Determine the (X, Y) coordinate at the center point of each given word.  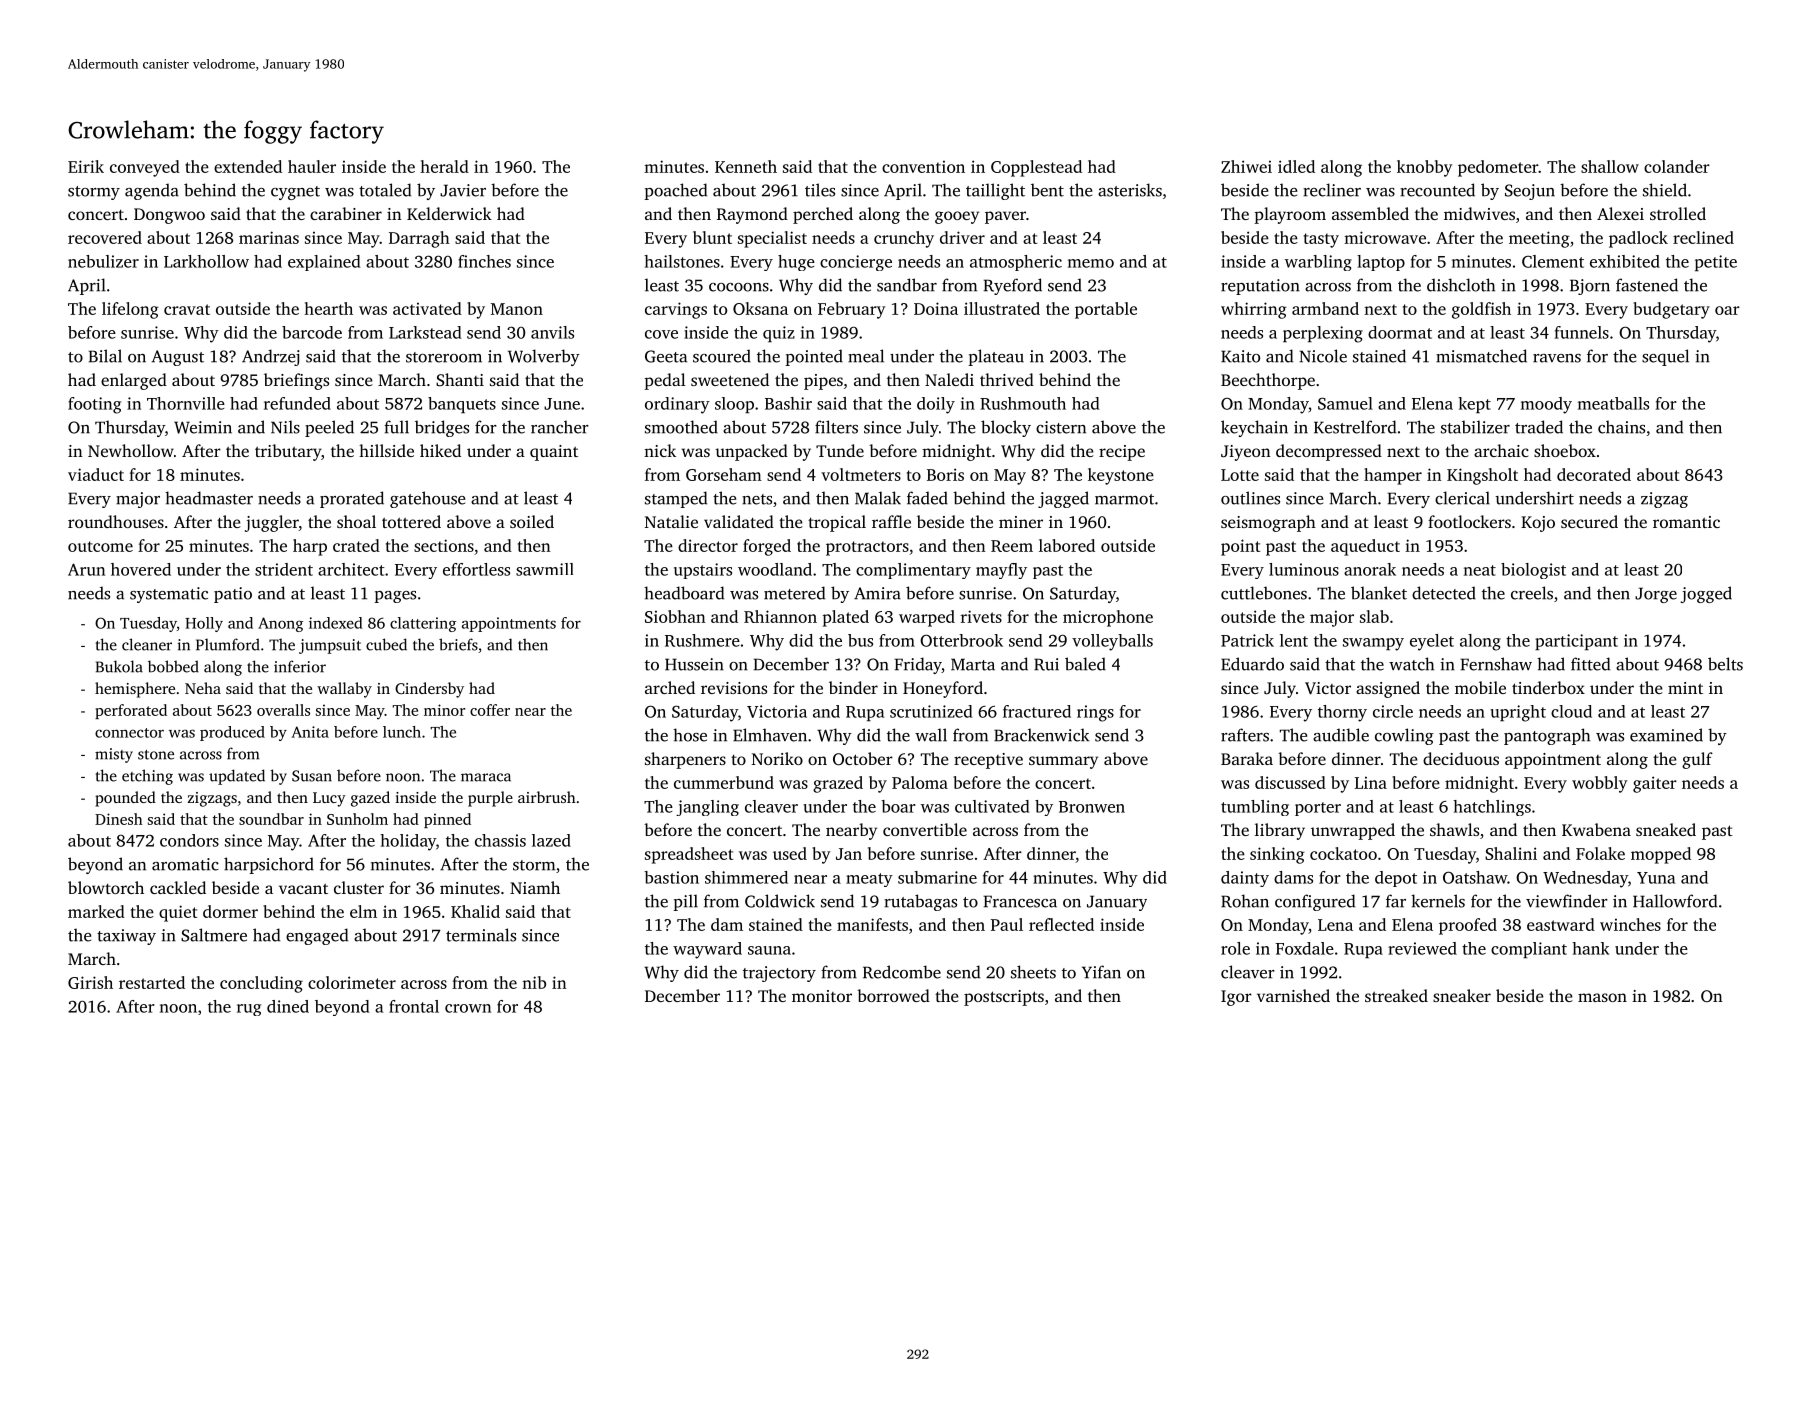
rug (249, 1010)
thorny (1342, 713)
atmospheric (1016, 263)
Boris (945, 474)
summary (1063, 762)
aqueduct (1365, 547)
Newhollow (131, 450)
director (708, 545)
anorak (1370, 569)
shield (1665, 190)
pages (395, 597)
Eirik (86, 166)
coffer (490, 710)
